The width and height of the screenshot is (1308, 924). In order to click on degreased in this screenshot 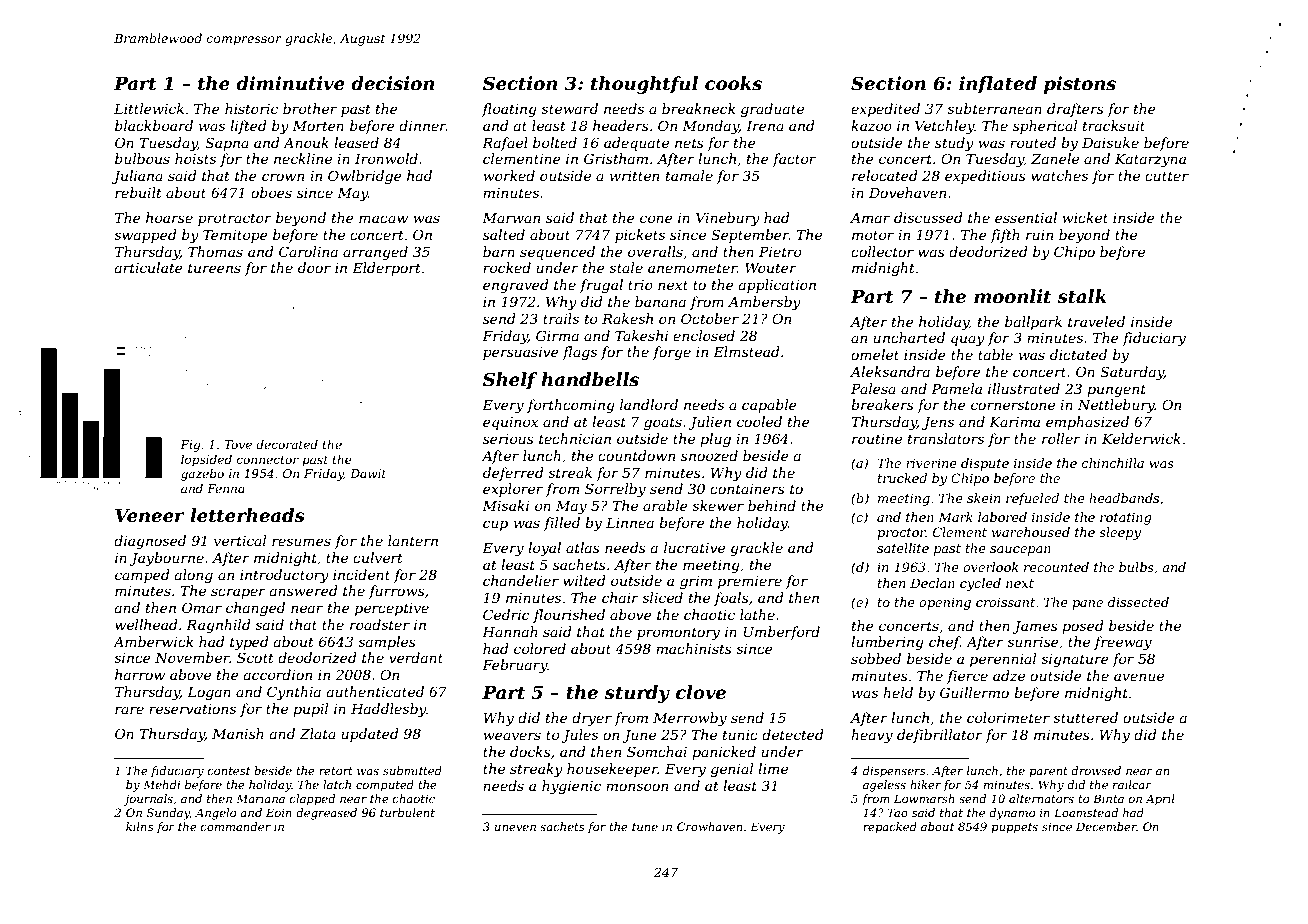, I will do `click(326, 814)`.
